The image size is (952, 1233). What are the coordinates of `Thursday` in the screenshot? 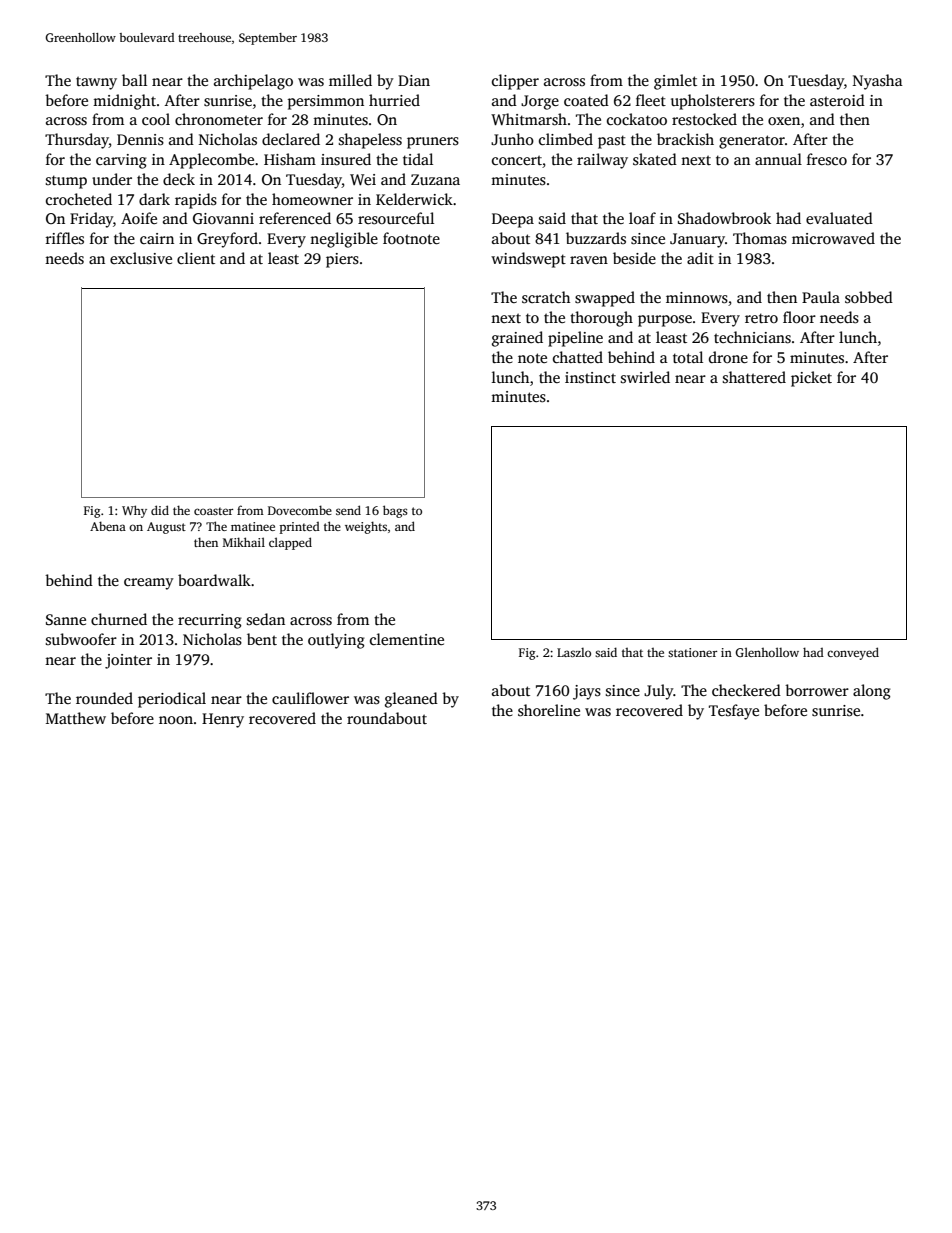 It's located at (77, 141).
